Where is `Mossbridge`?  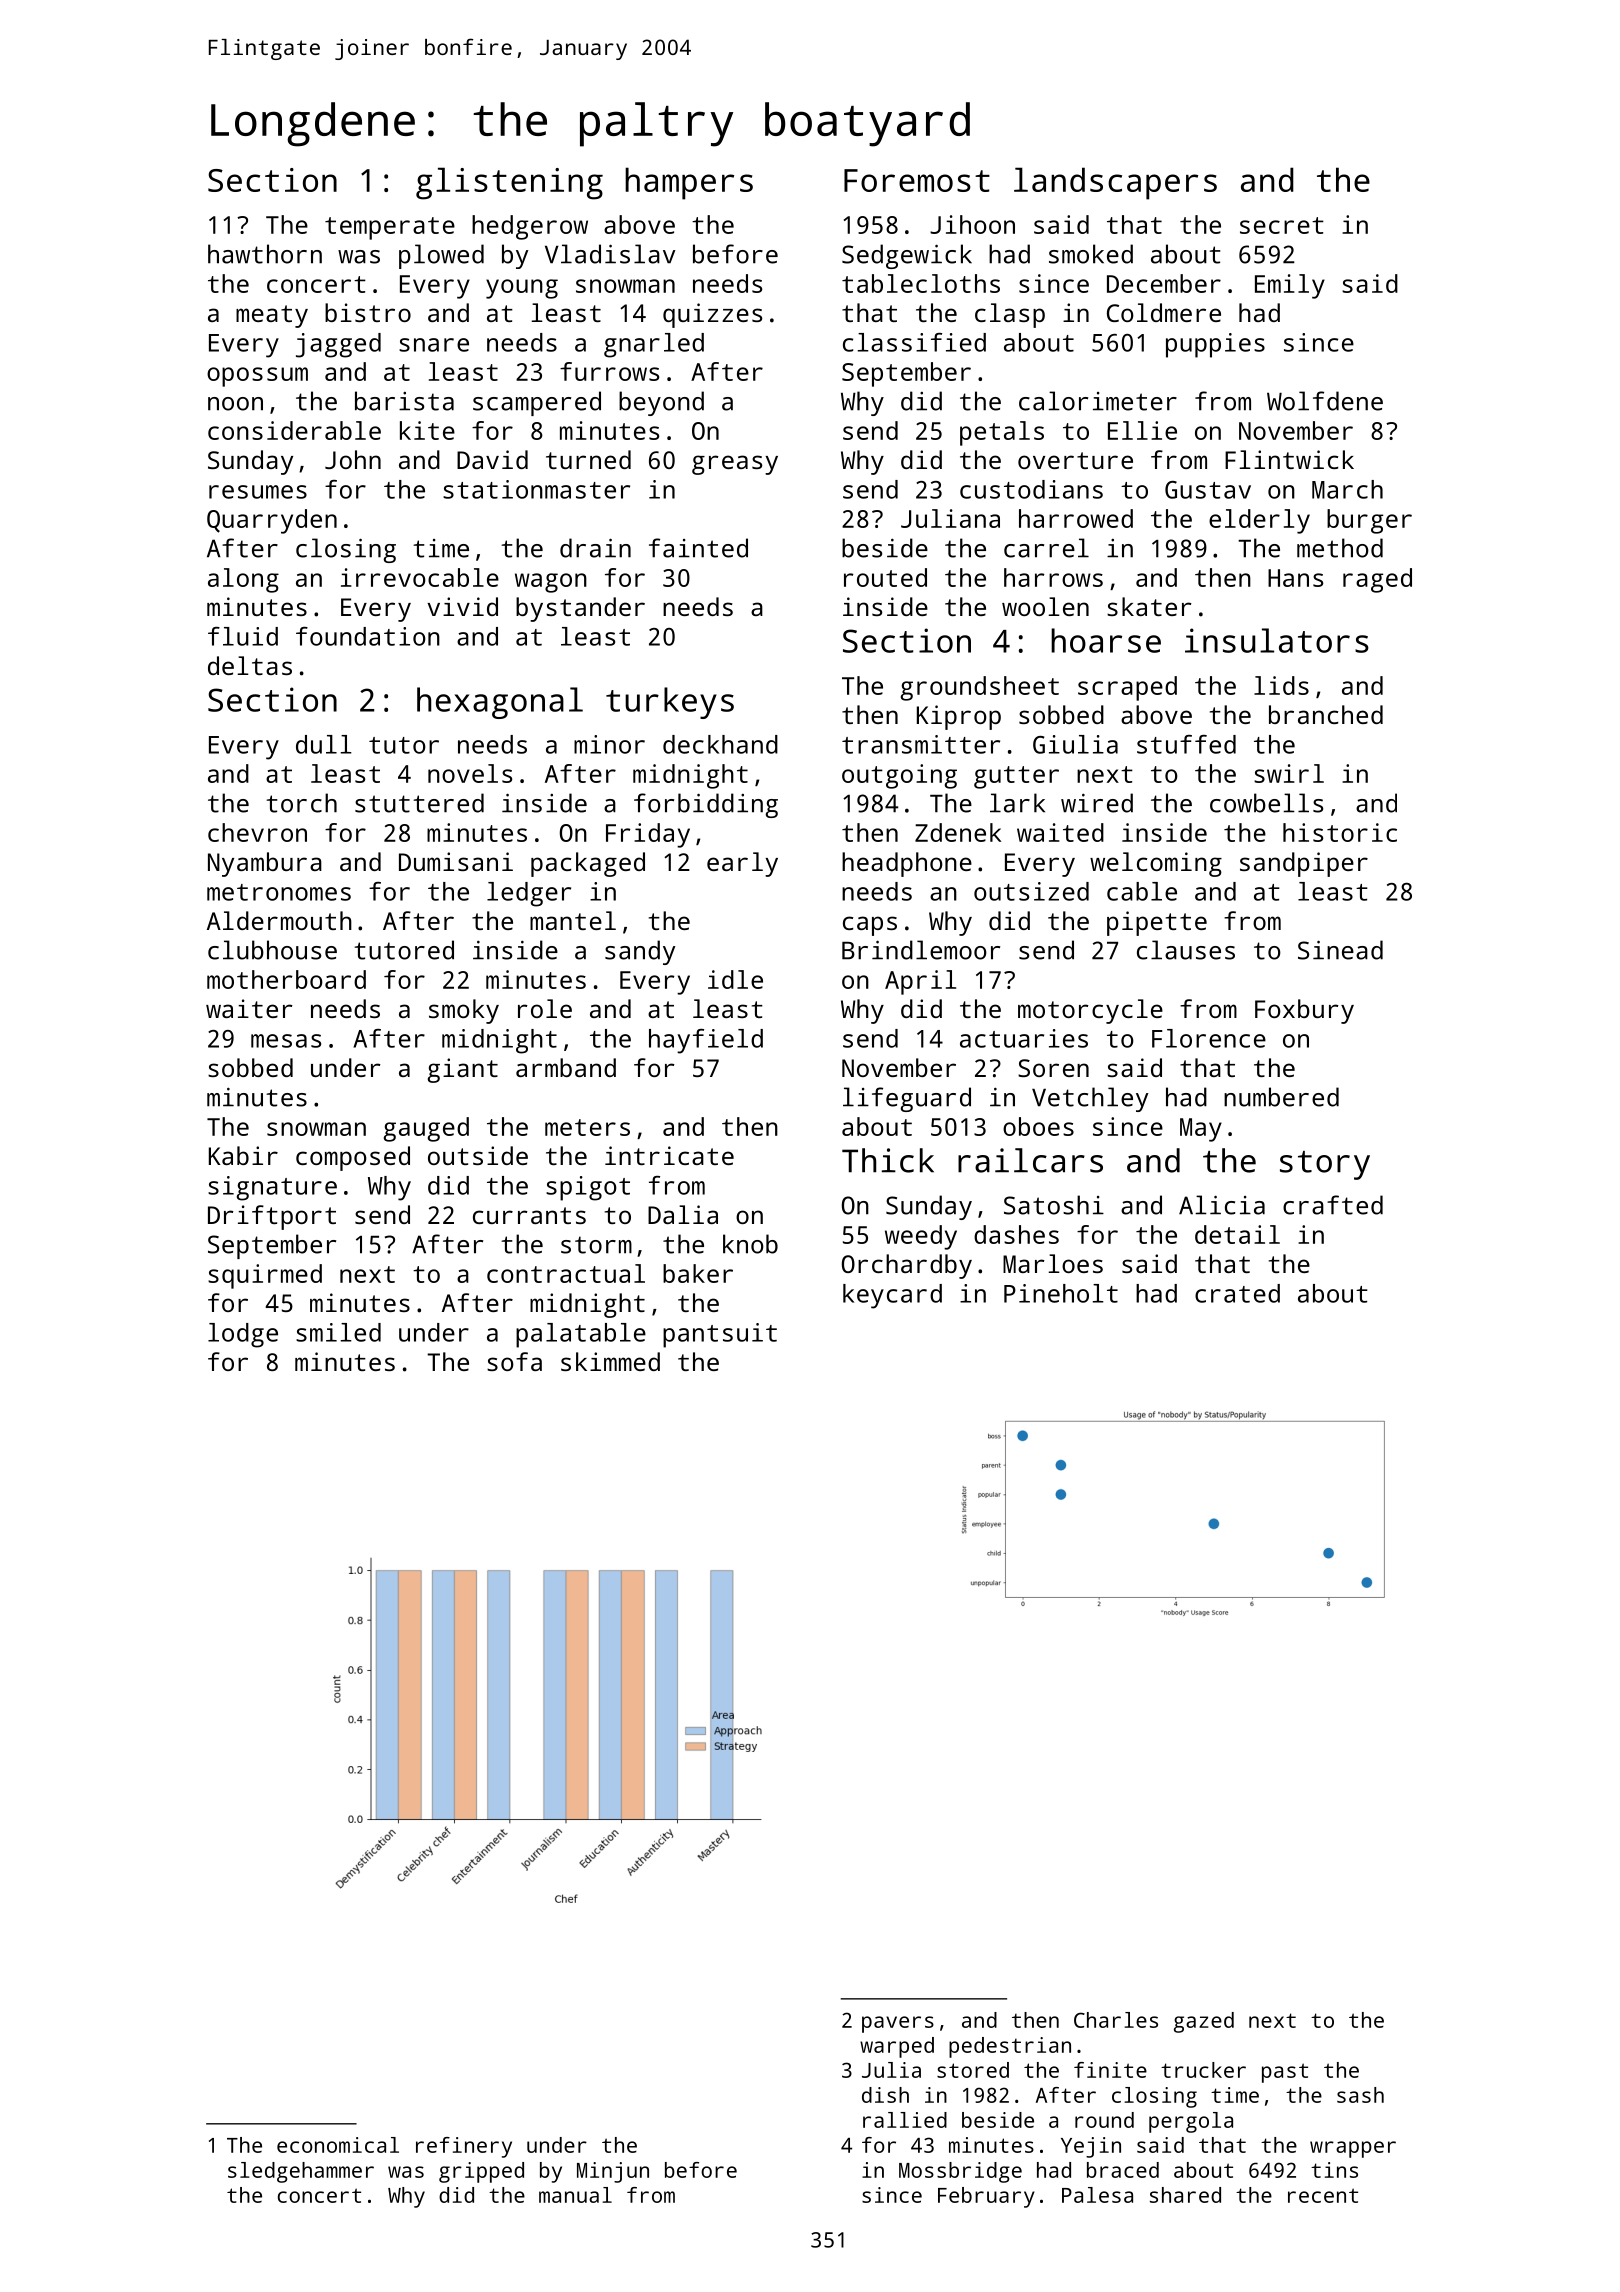 Mossbridge is located at coordinates (960, 2172).
